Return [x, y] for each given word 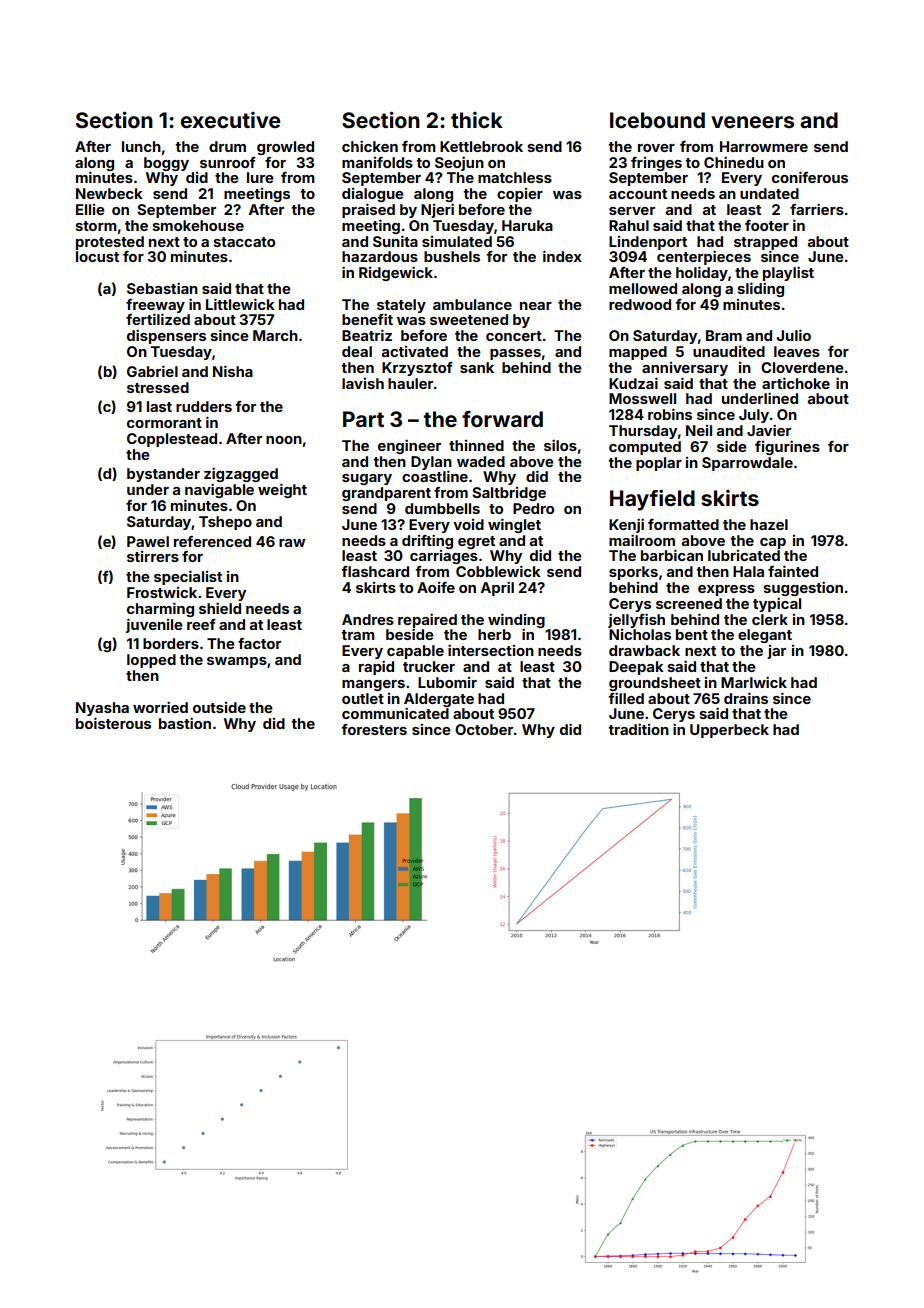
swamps [237, 662]
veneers [752, 122]
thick [477, 120]
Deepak [636, 668]
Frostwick [162, 592]
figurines [787, 447]
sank [477, 367]
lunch [141, 146]
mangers [373, 685]
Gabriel [152, 371]
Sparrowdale [747, 464]
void [468, 524]
